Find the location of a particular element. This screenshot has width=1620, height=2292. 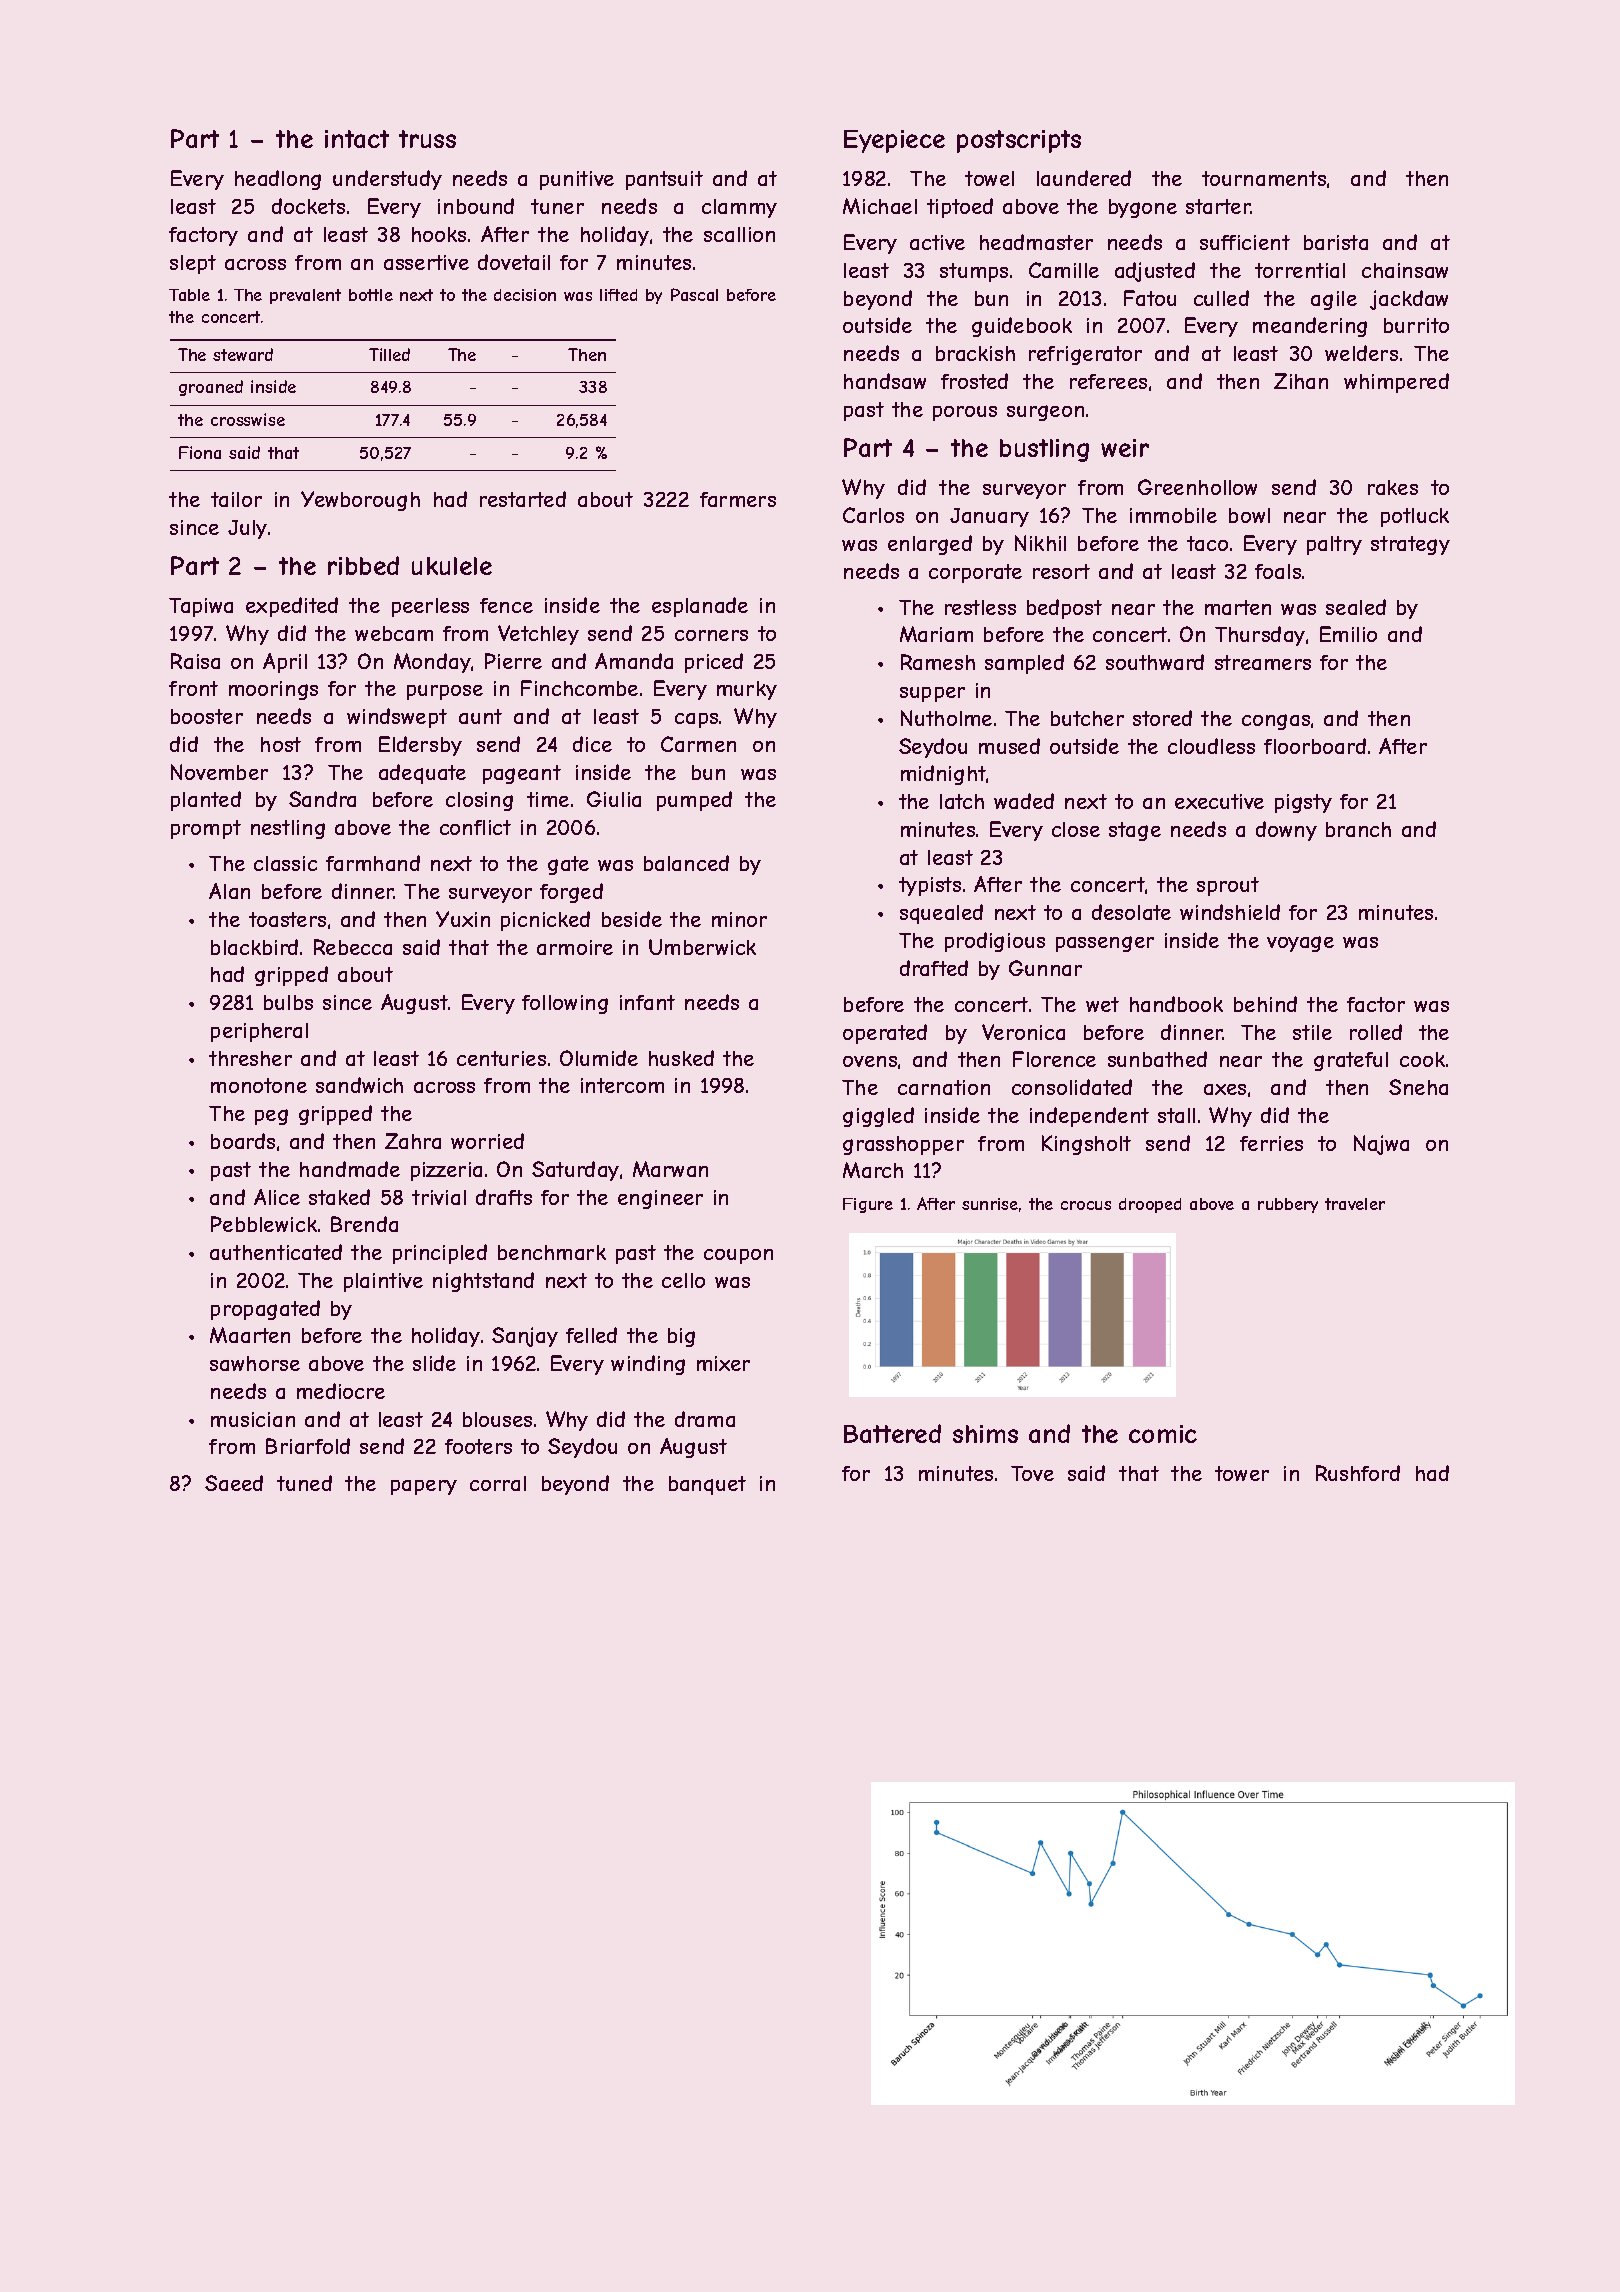

host is located at coordinates (281, 744).
